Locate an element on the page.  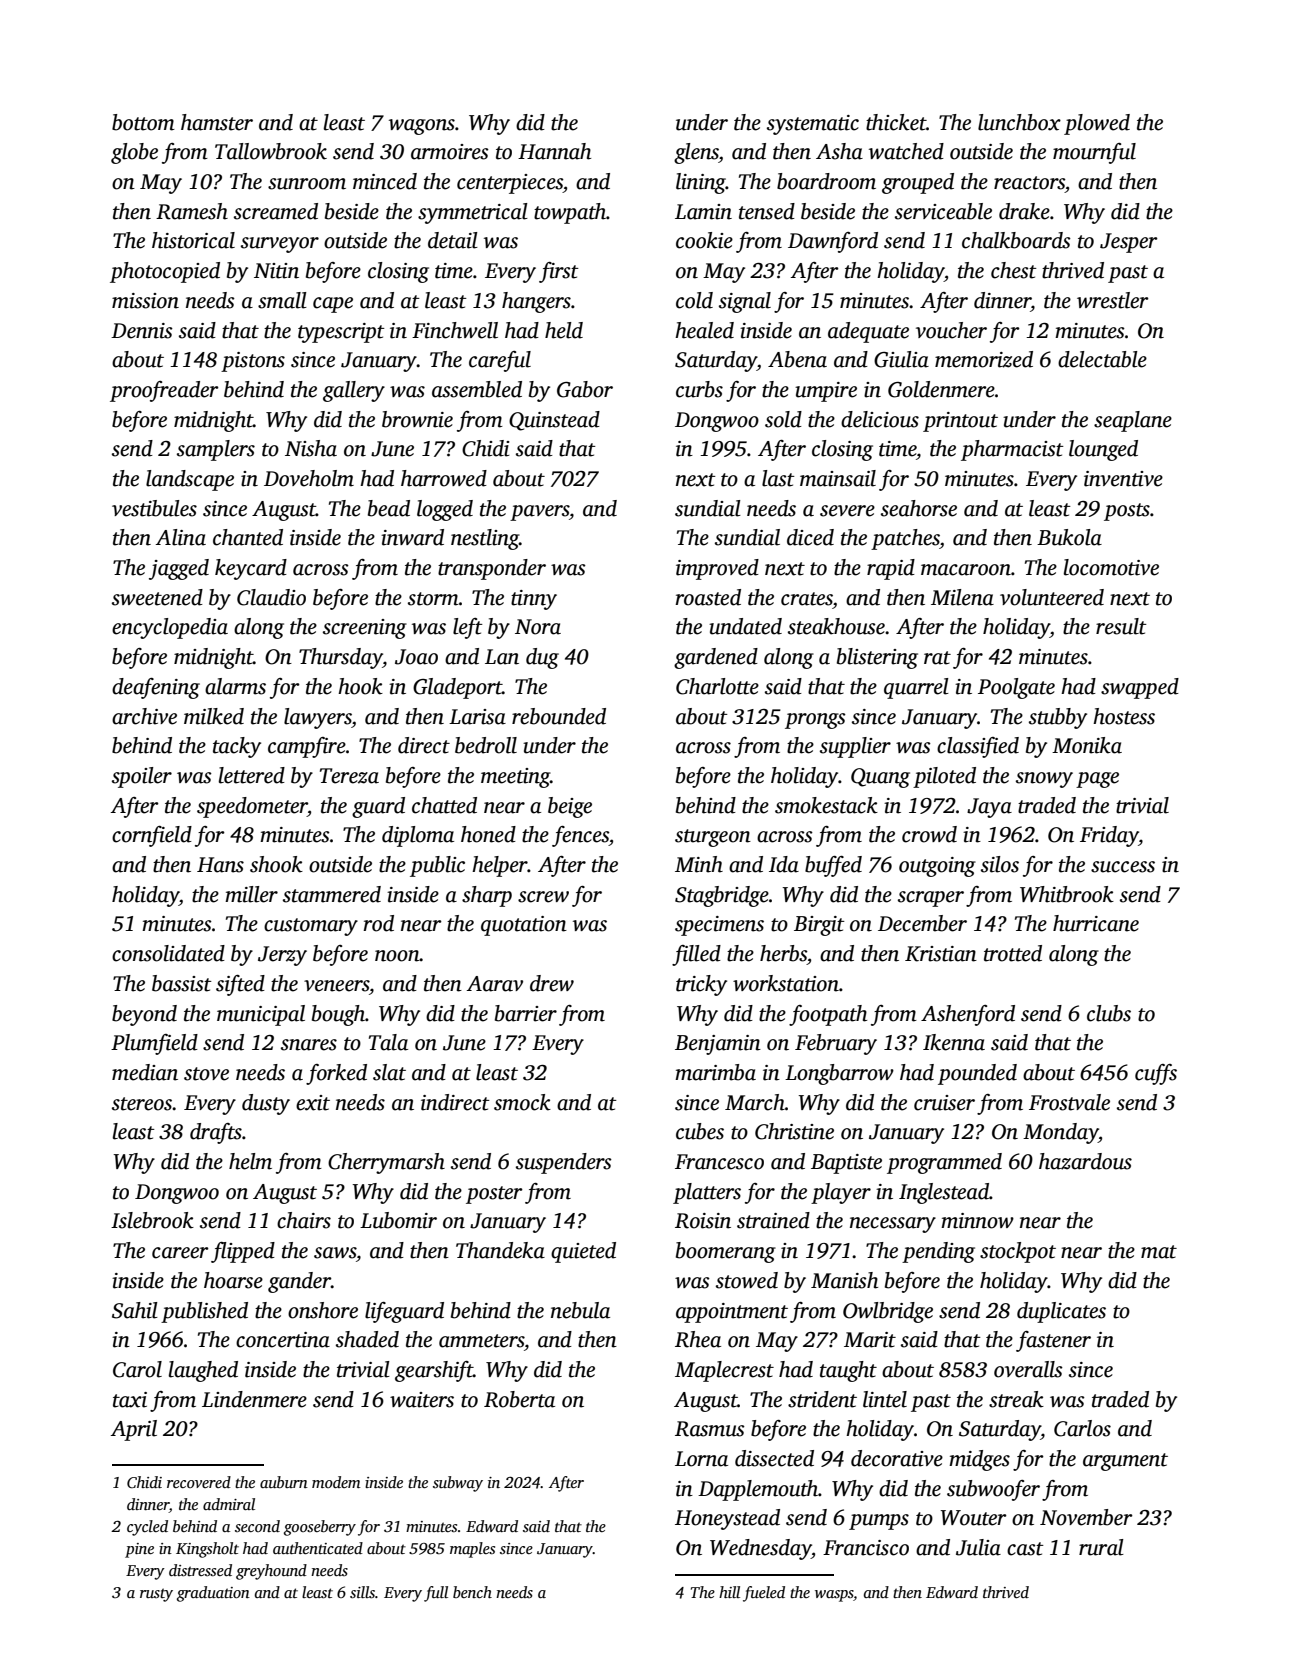
rural is located at coordinates (1101, 1547).
